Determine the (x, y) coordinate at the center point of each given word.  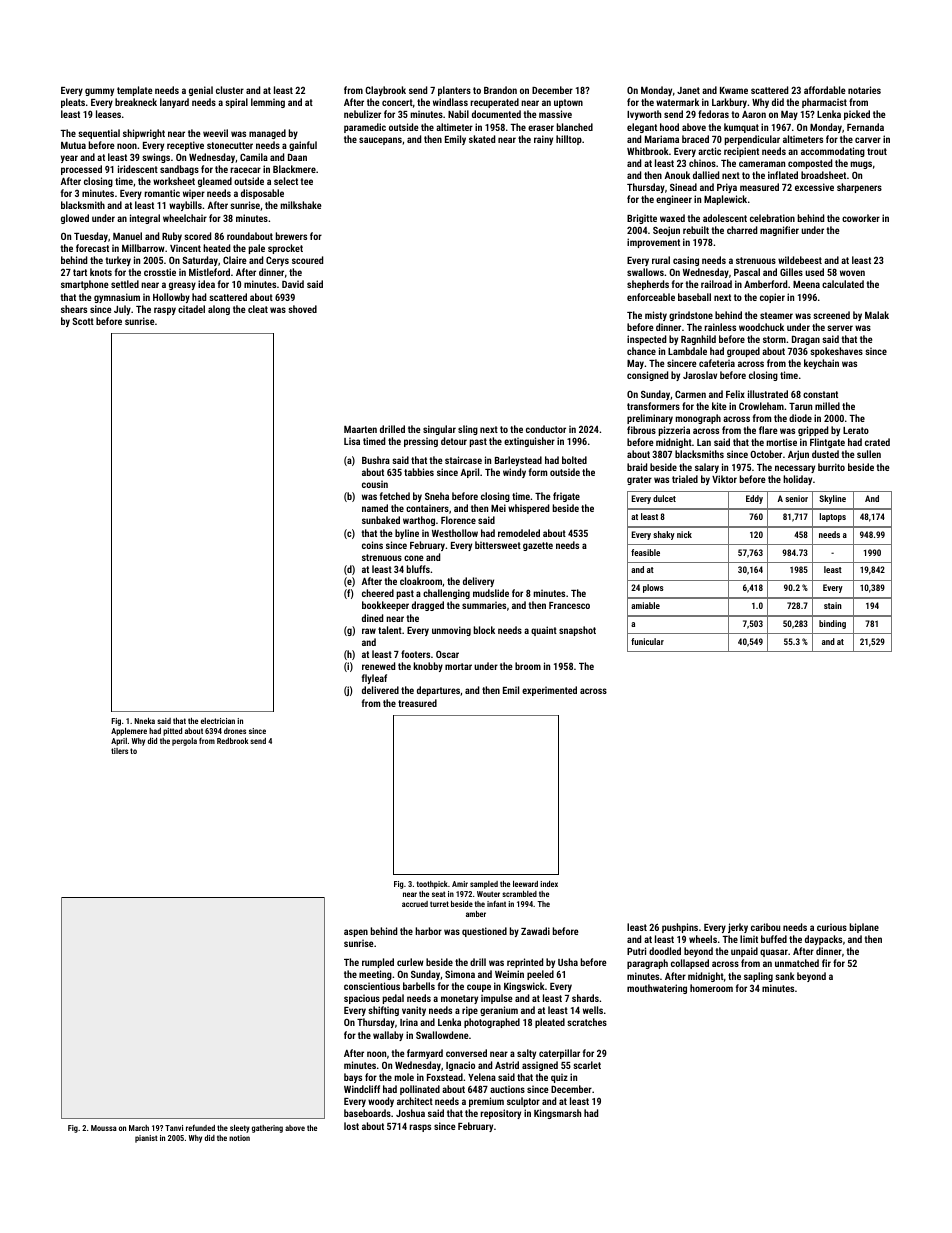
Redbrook (232, 741)
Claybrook (385, 91)
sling (468, 430)
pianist (146, 1139)
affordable (824, 90)
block (484, 630)
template (134, 91)
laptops (833, 517)
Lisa (352, 441)
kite (719, 406)
